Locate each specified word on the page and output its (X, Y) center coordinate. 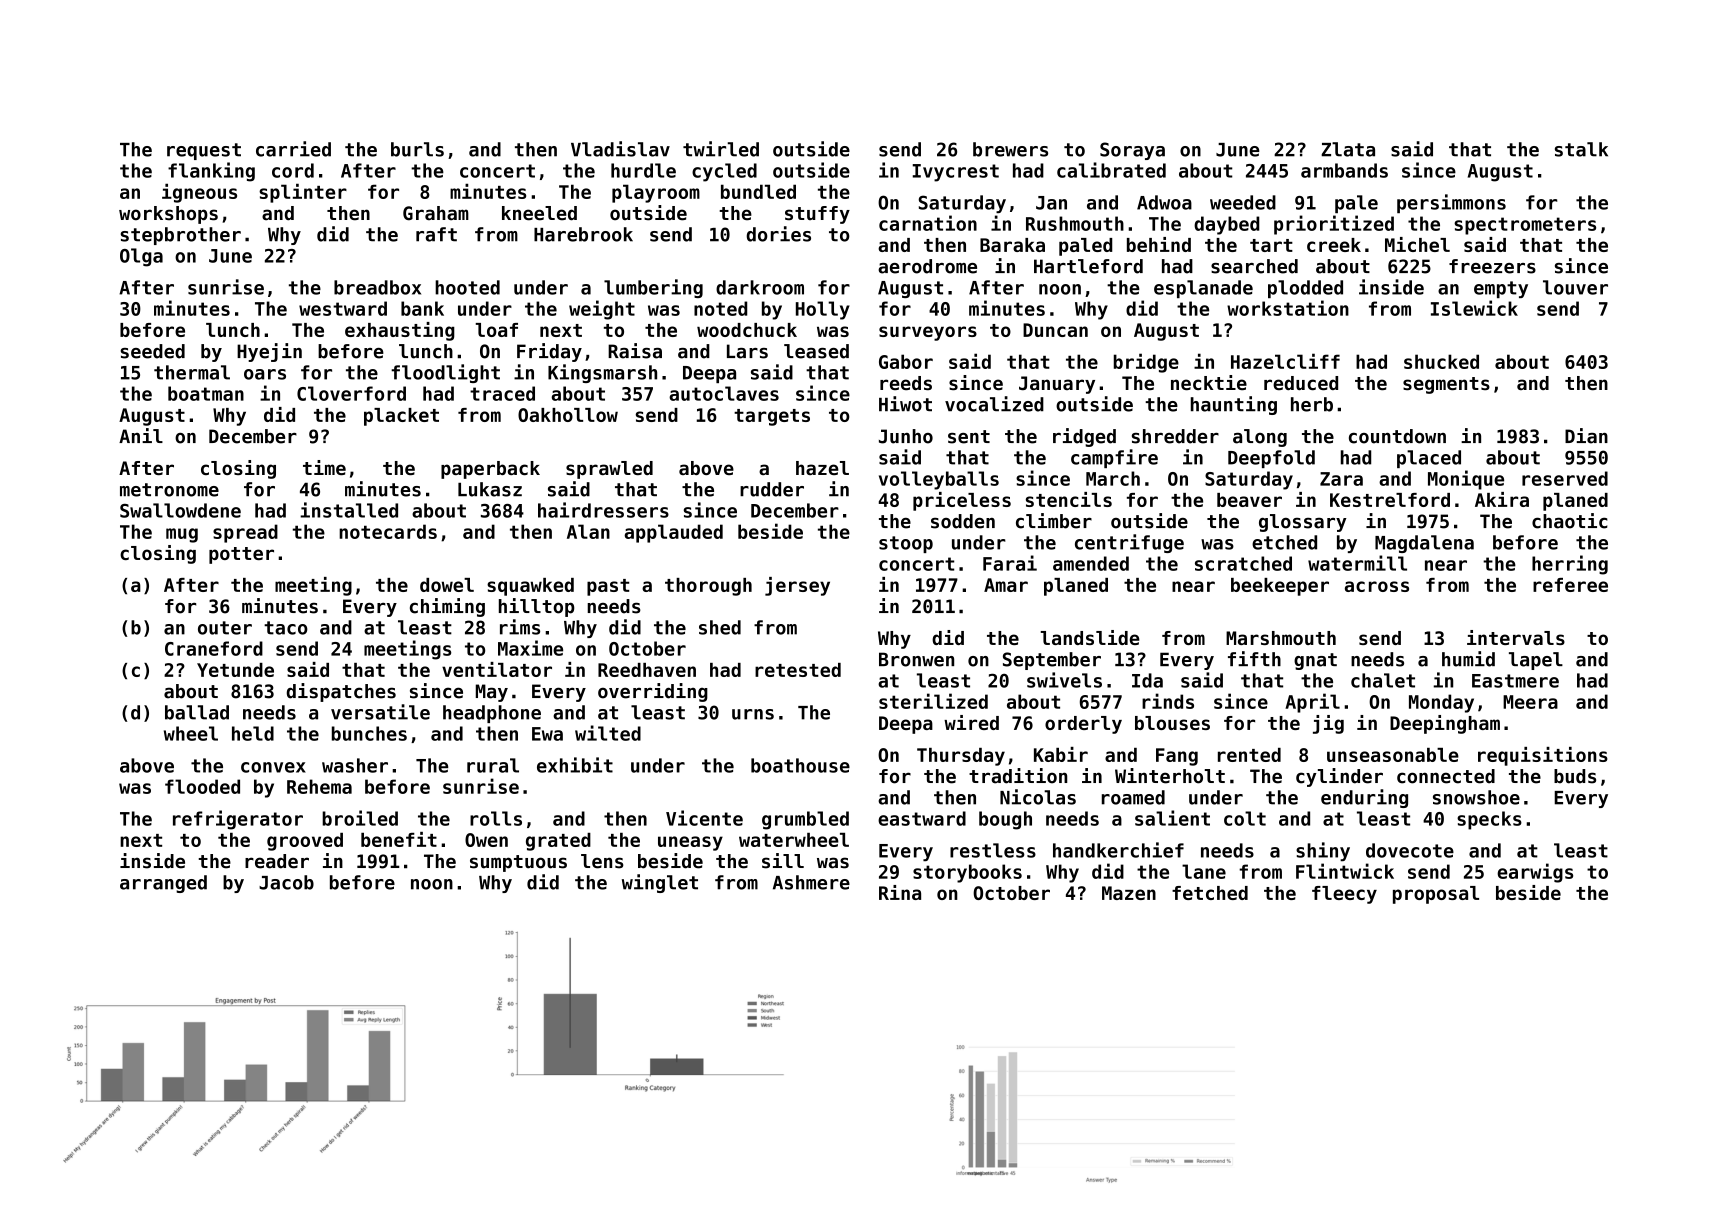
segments (1446, 385)
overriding (653, 692)
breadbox (377, 287)
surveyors (928, 333)
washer (355, 765)
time (324, 467)
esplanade (1203, 289)
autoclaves (724, 393)
